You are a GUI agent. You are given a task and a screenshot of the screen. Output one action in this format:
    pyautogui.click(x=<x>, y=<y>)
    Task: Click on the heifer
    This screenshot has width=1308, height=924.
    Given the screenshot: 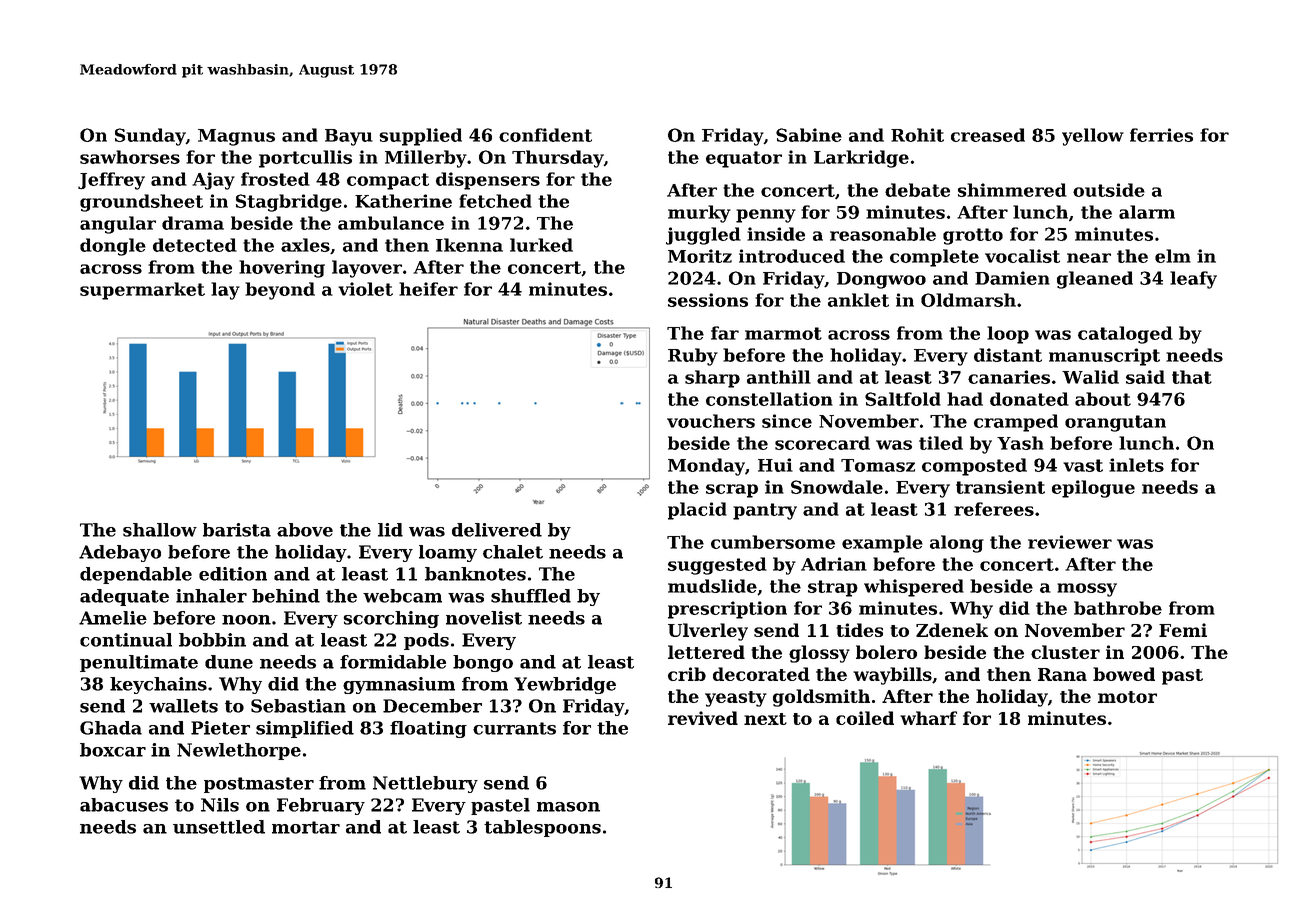 What is the action you would take?
    pyautogui.click(x=428, y=289)
